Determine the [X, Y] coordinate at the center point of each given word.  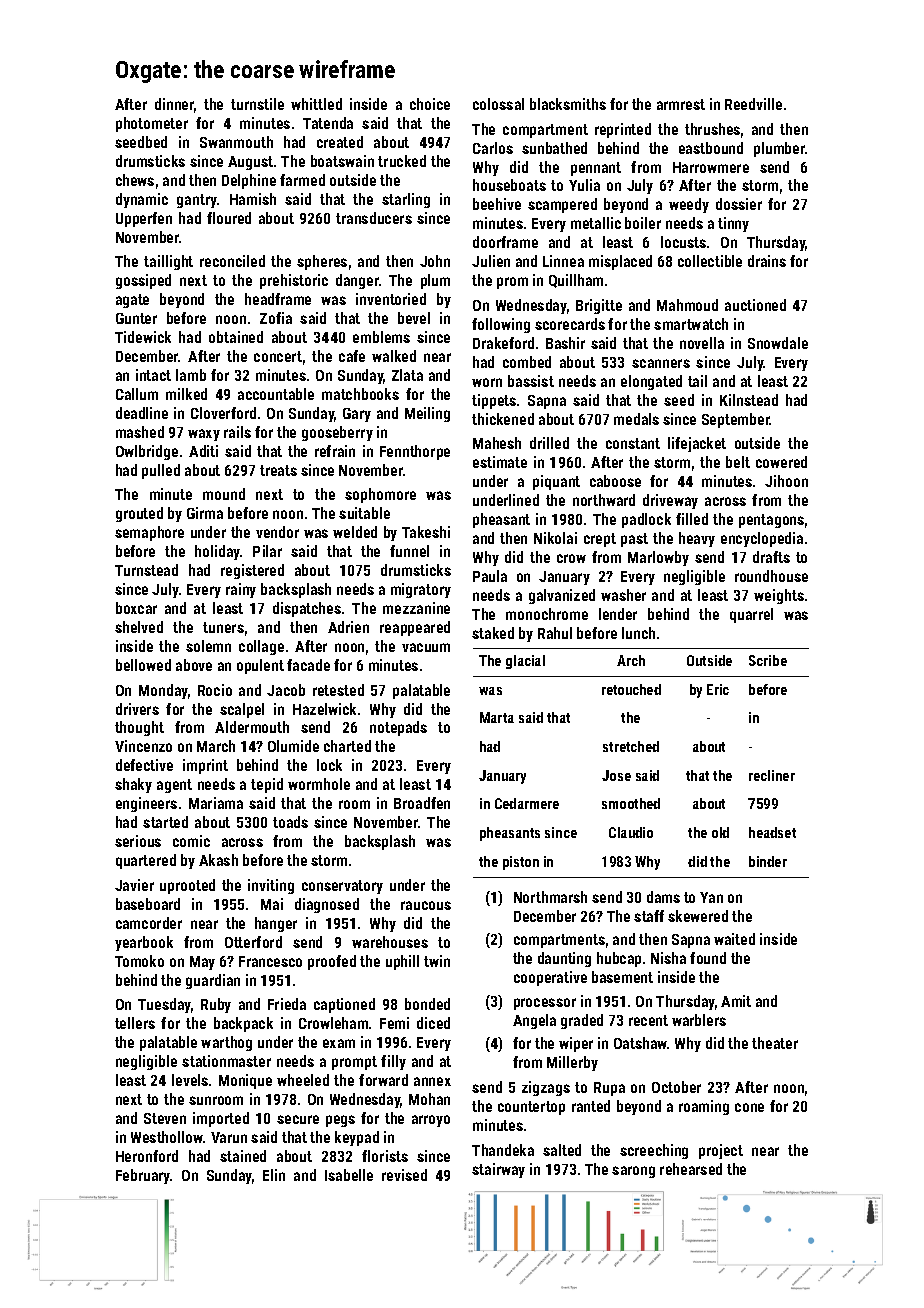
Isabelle [349, 1175]
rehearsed [691, 1169]
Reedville [753, 104]
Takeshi [426, 532]
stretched [631, 746]
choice [430, 104]
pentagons [771, 521]
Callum [137, 394]
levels [190, 1080]
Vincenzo [143, 746]
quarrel [751, 615]
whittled [316, 104]
